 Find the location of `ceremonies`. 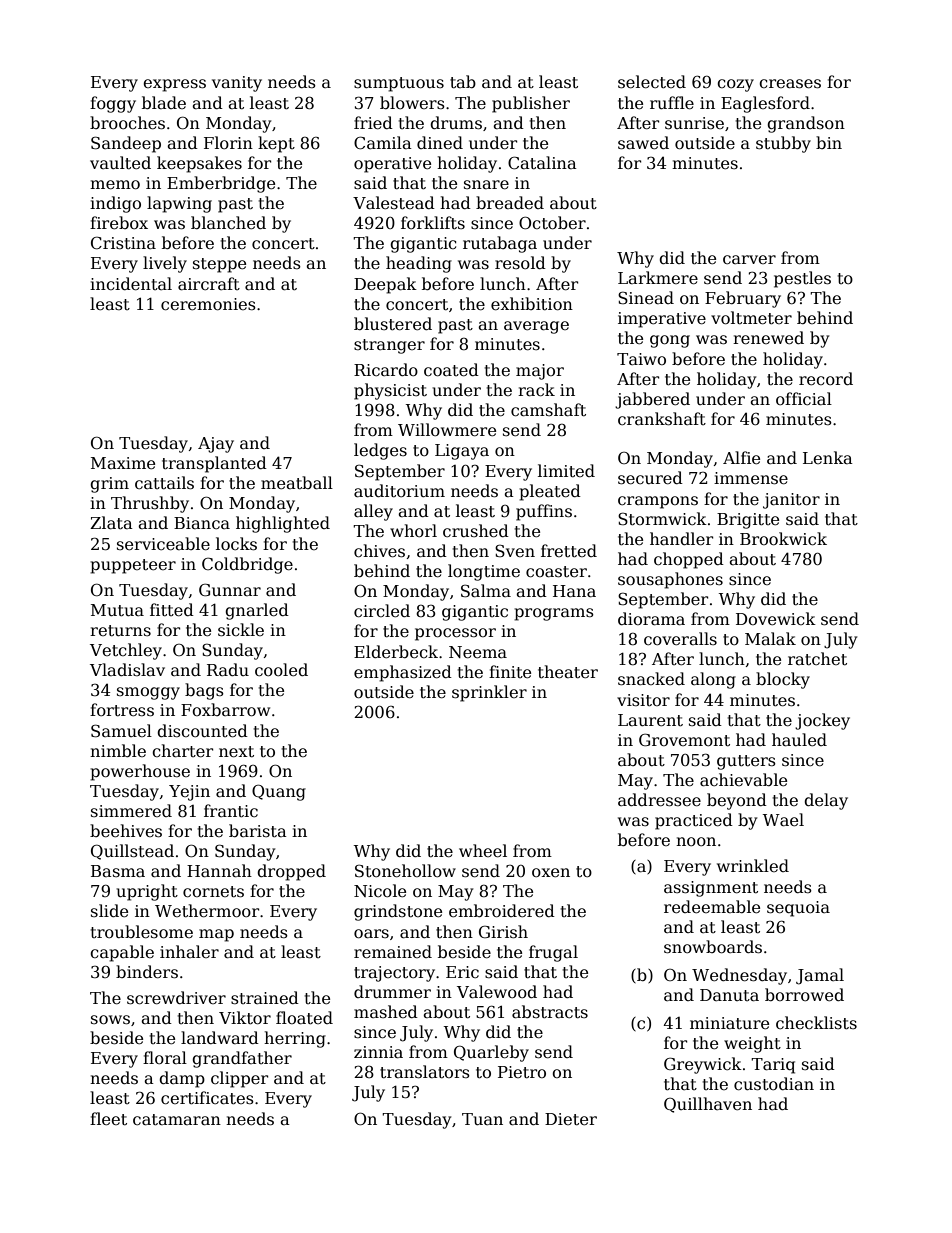

ceremonies is located at coordinates (208, 304).
